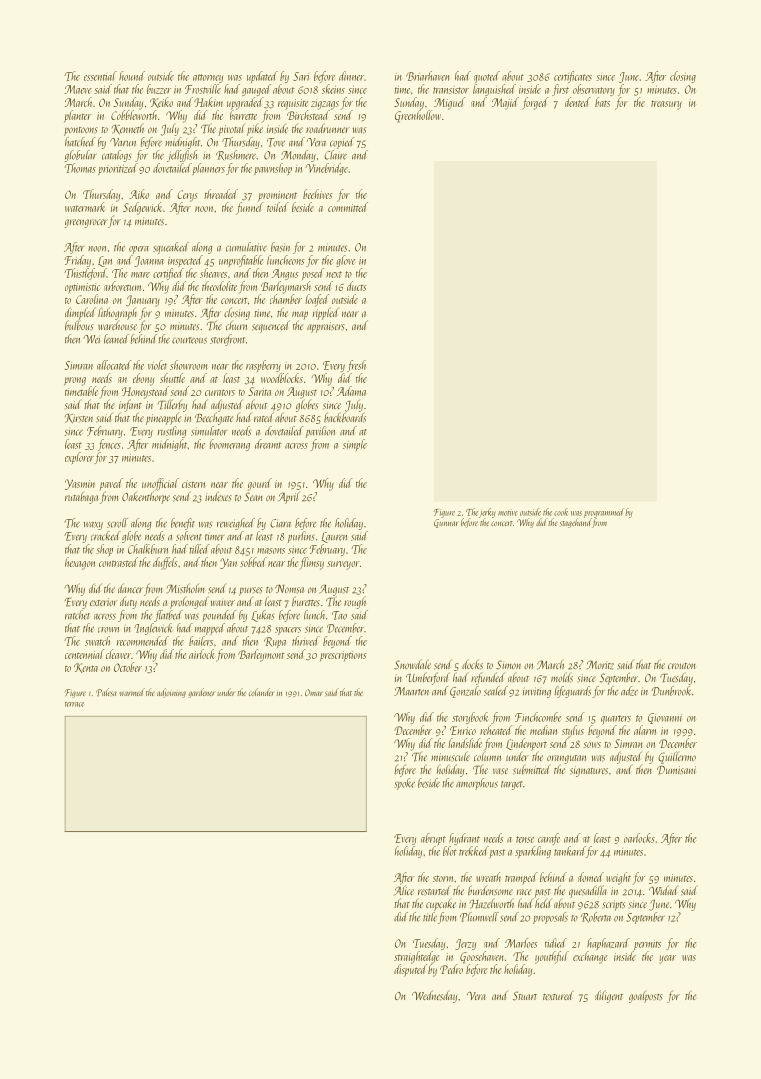 This image has width=761, height=1079. I want to click on dinner, so click(351, 76).
